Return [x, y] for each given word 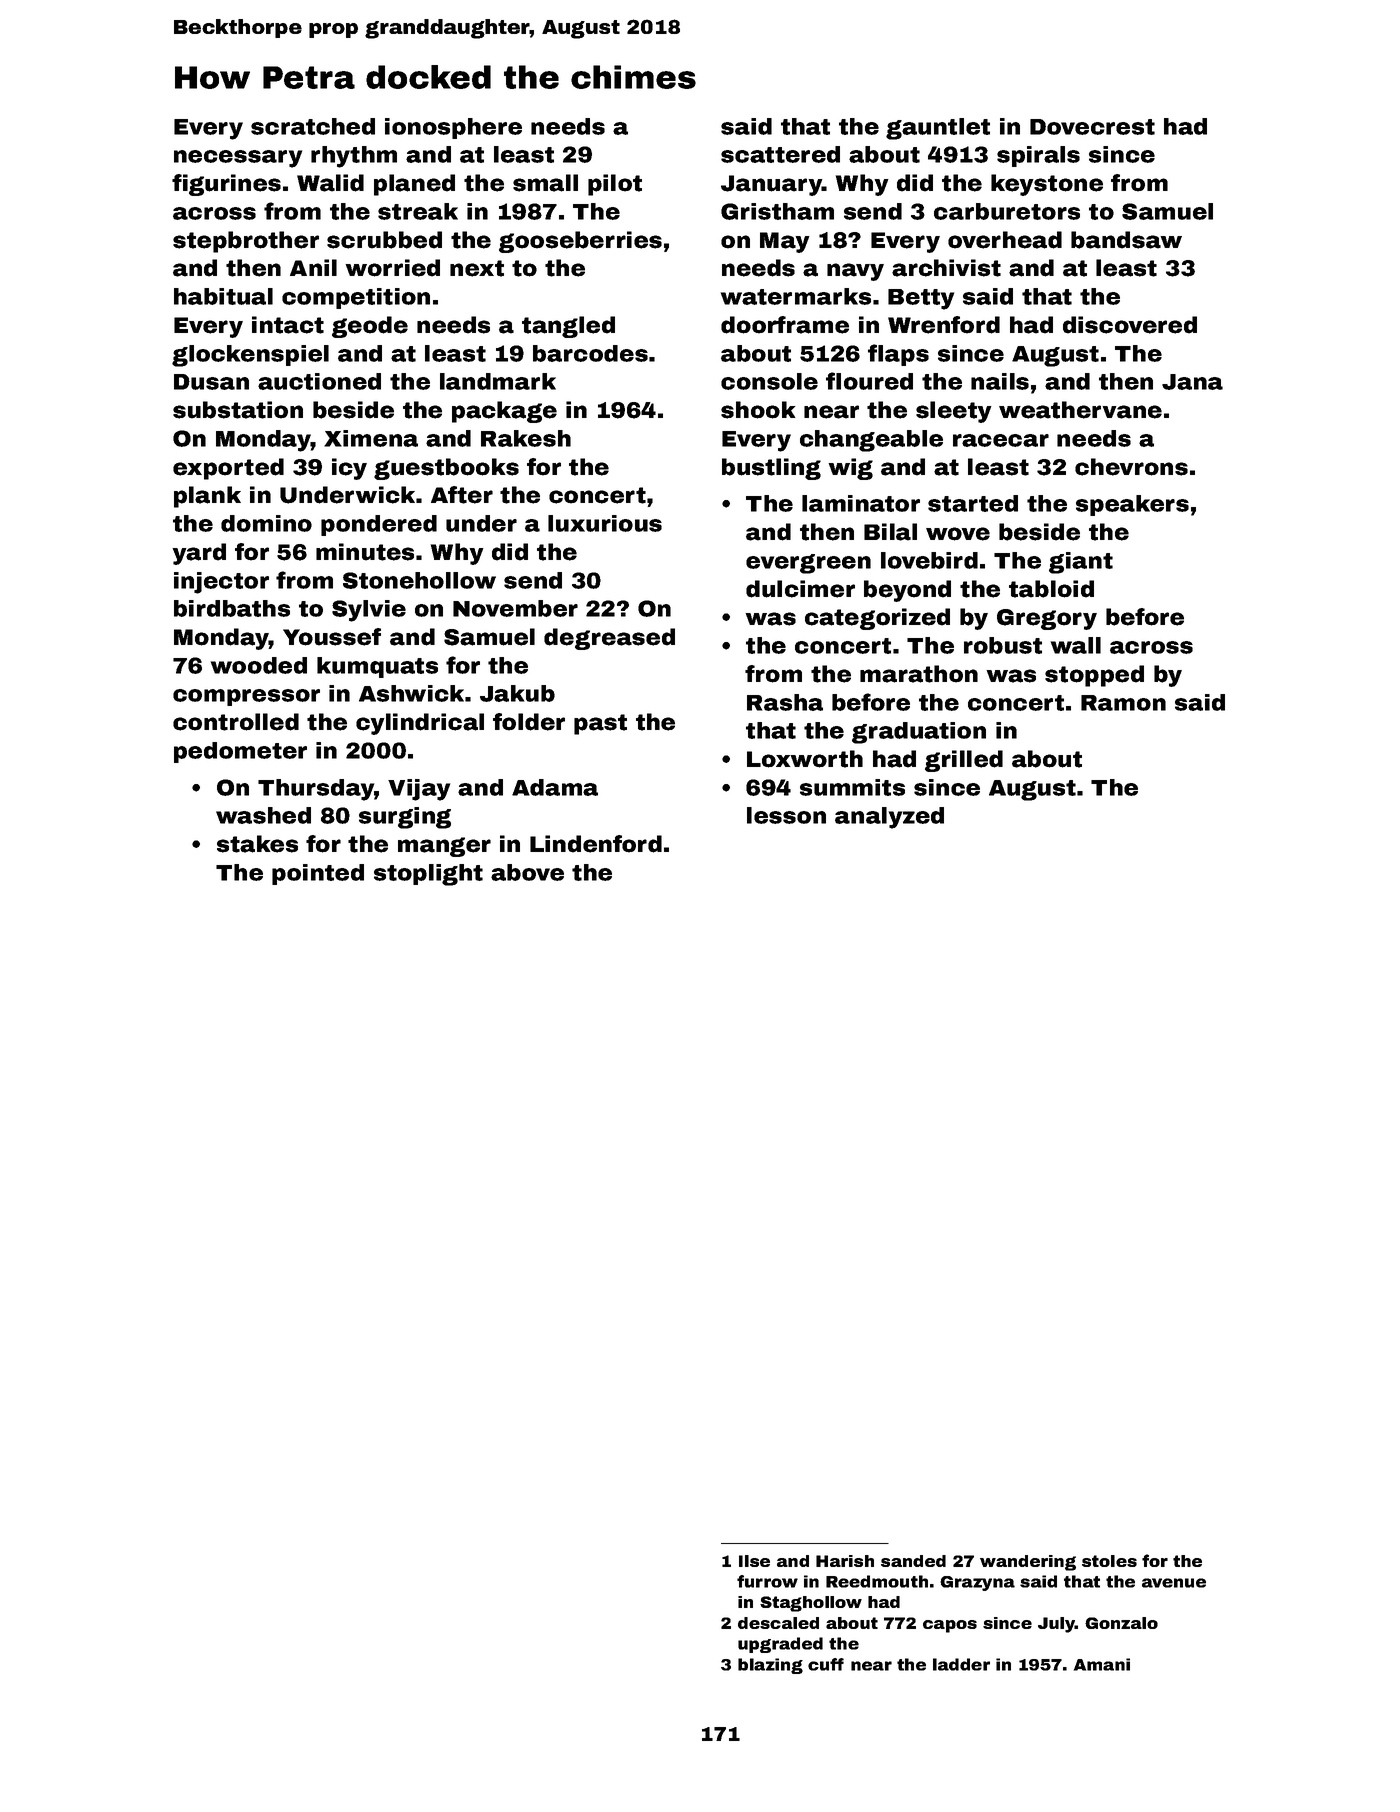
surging [405, 818]
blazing [770, 1666]
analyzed [889, 818]
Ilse [754, 1561]
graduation [919, 733]
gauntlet [938, 129]
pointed [318, 874]
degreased [609, 639]
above [527, 872]
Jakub [517, 693]
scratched [313, 126]
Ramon [1123, 703]
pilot [615, 185]
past [600, 724]
